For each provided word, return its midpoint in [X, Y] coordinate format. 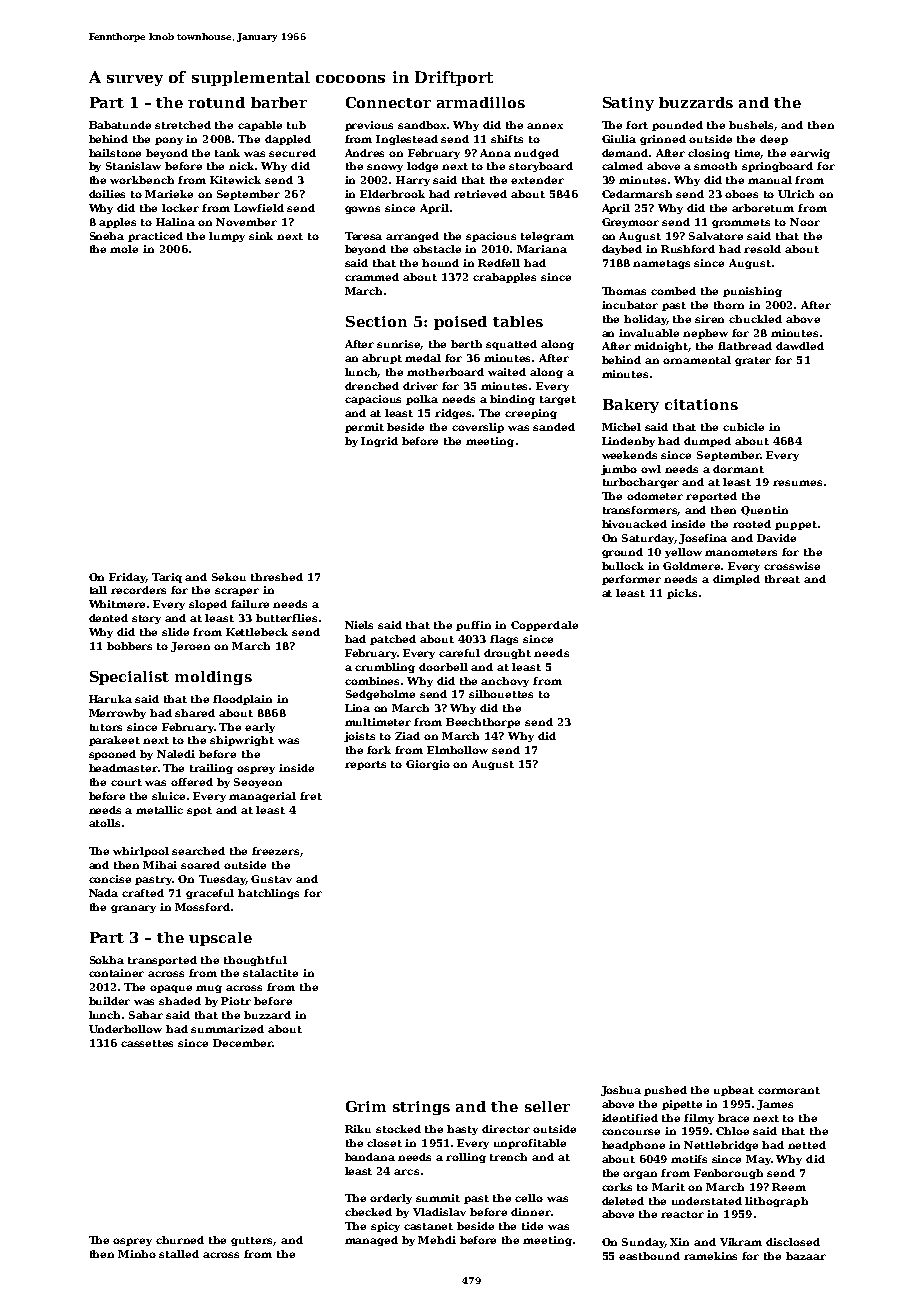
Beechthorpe [483, 723]
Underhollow [125, 1029]
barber [279, 102]
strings [421, 1108]
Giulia [619, 139]
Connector [388, 102]
